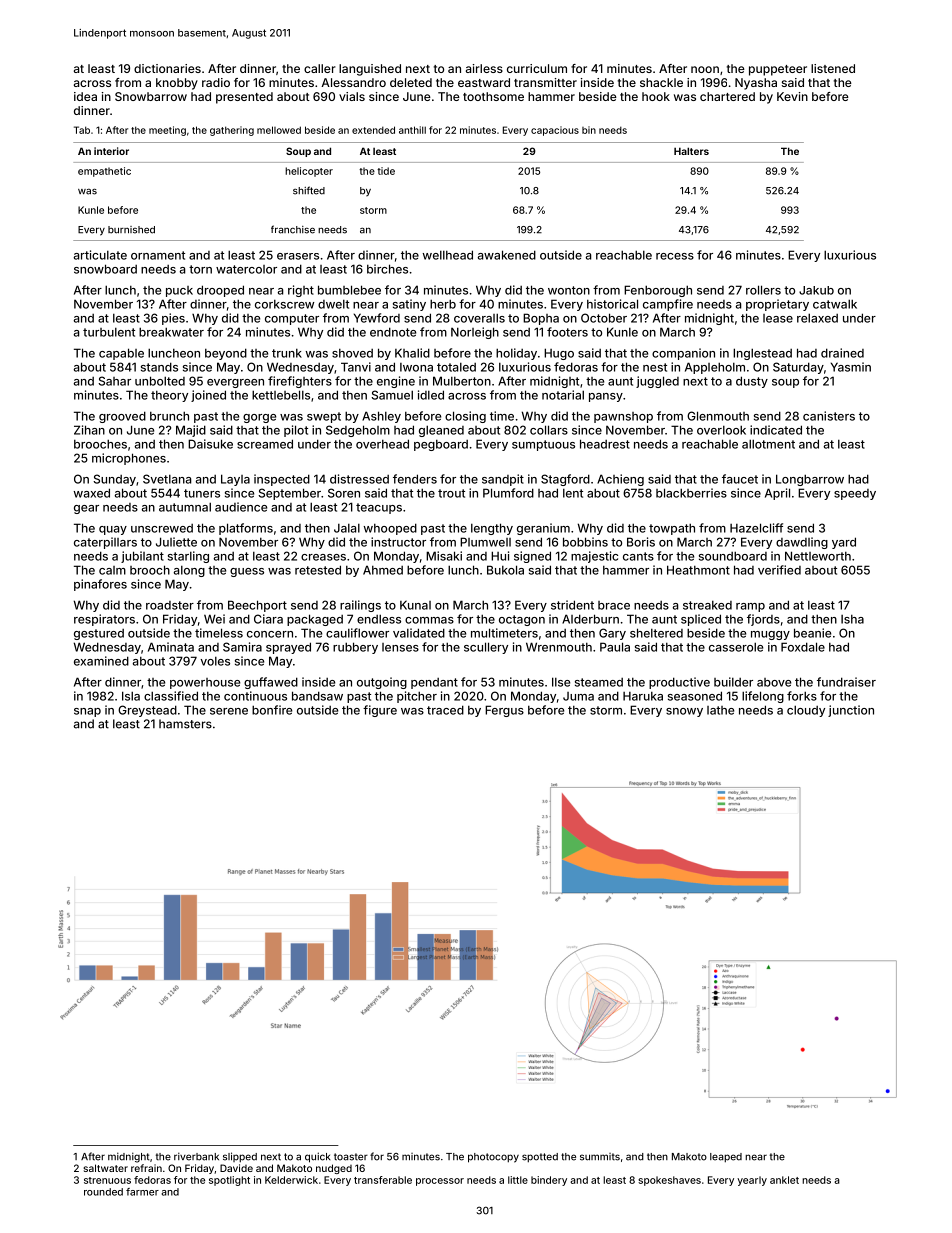 The image size is (952, 1233). Describe the element at coordinates (411, 82) in the document. I see `deleted` at that location.
